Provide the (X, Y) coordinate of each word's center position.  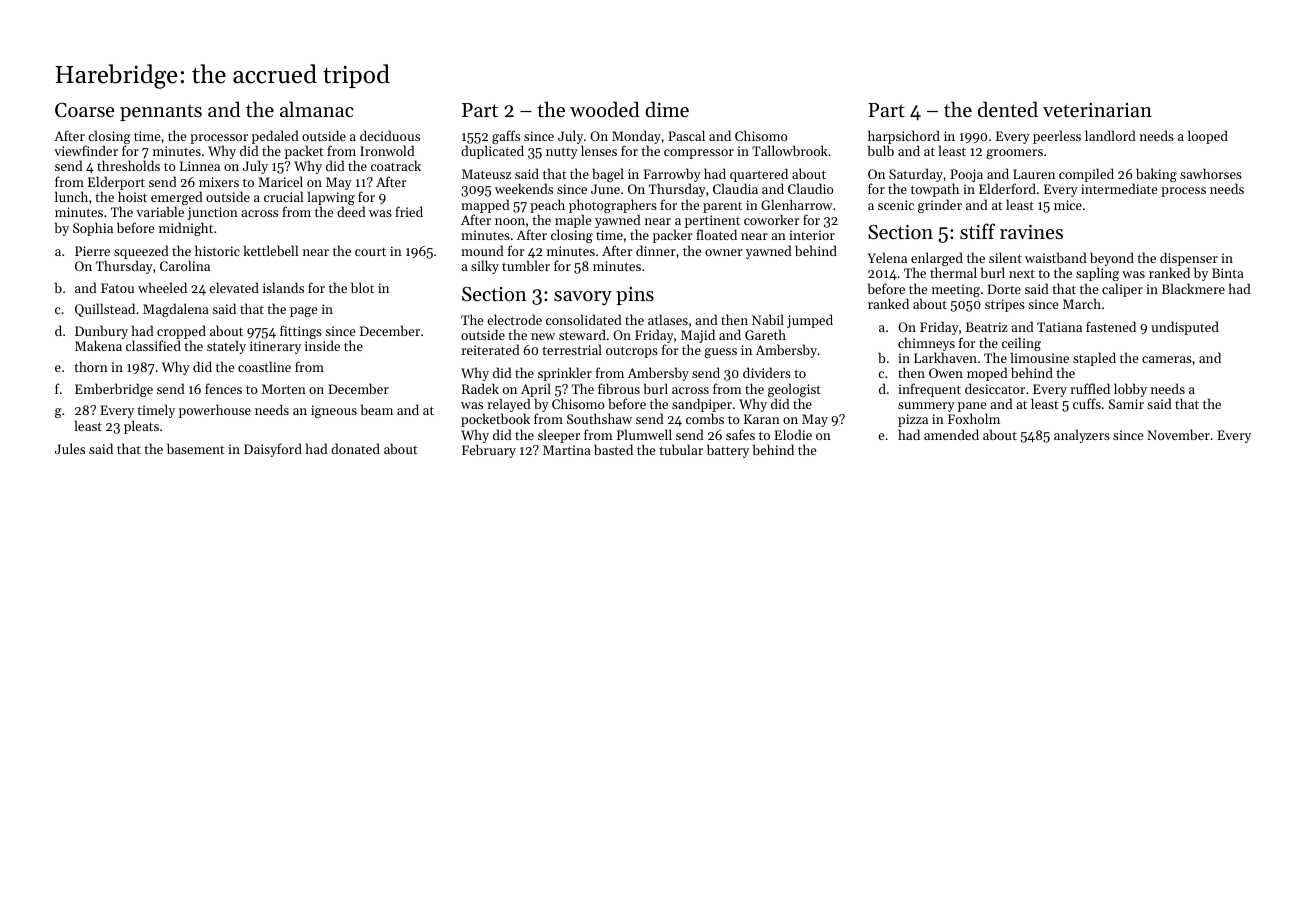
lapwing (331, 199)
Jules (70, 448)
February (489, 451)
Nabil (768, 319)
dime (667, 109)
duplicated (492, 152)
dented (1008, 109)
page (303, 312)
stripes (1005, 305)
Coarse (85, 110)
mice (1068, 205)
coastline (264, 366)
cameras (1167, 359)
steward (582, 334)
